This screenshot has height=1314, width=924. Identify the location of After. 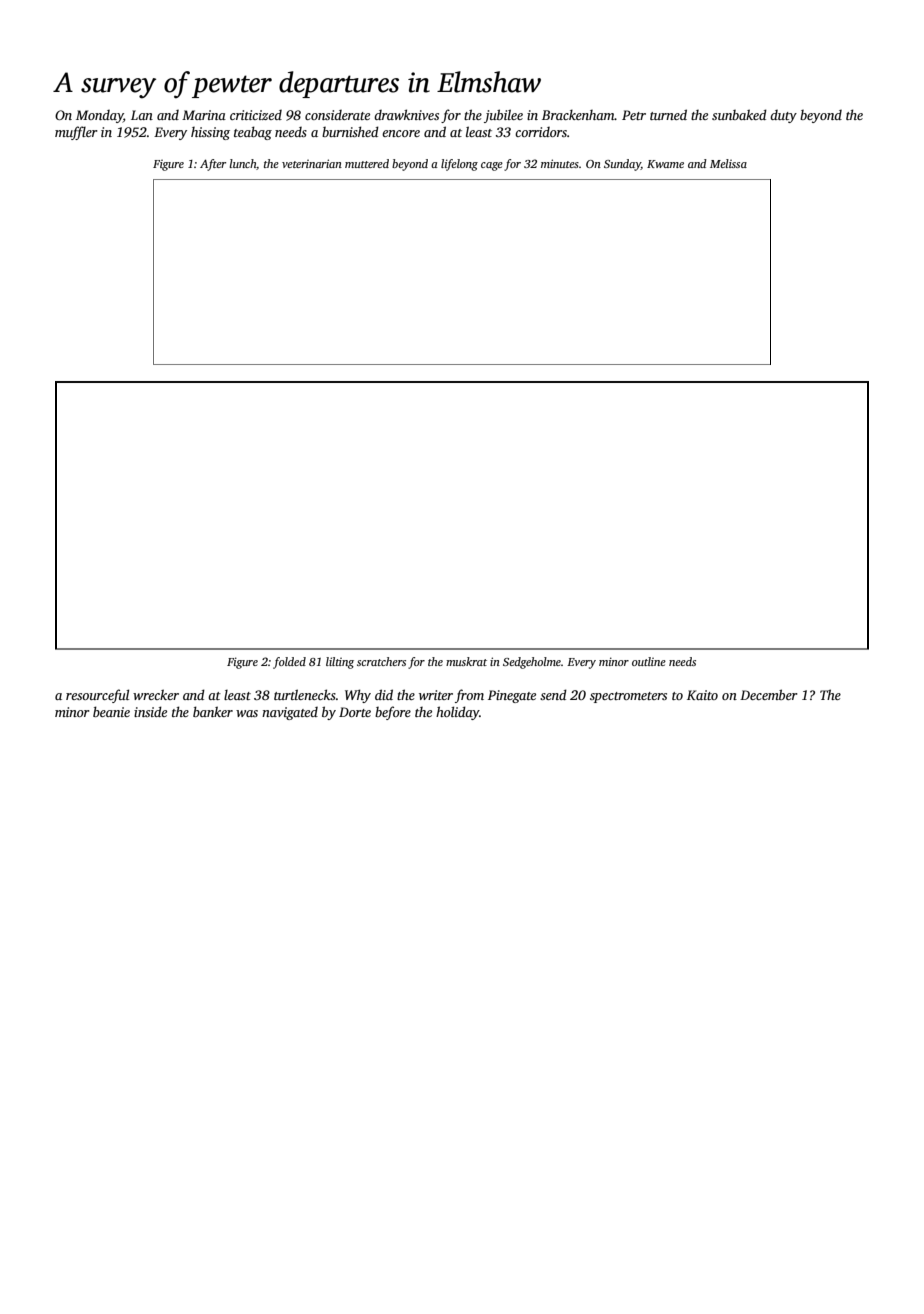
(213, 165).
